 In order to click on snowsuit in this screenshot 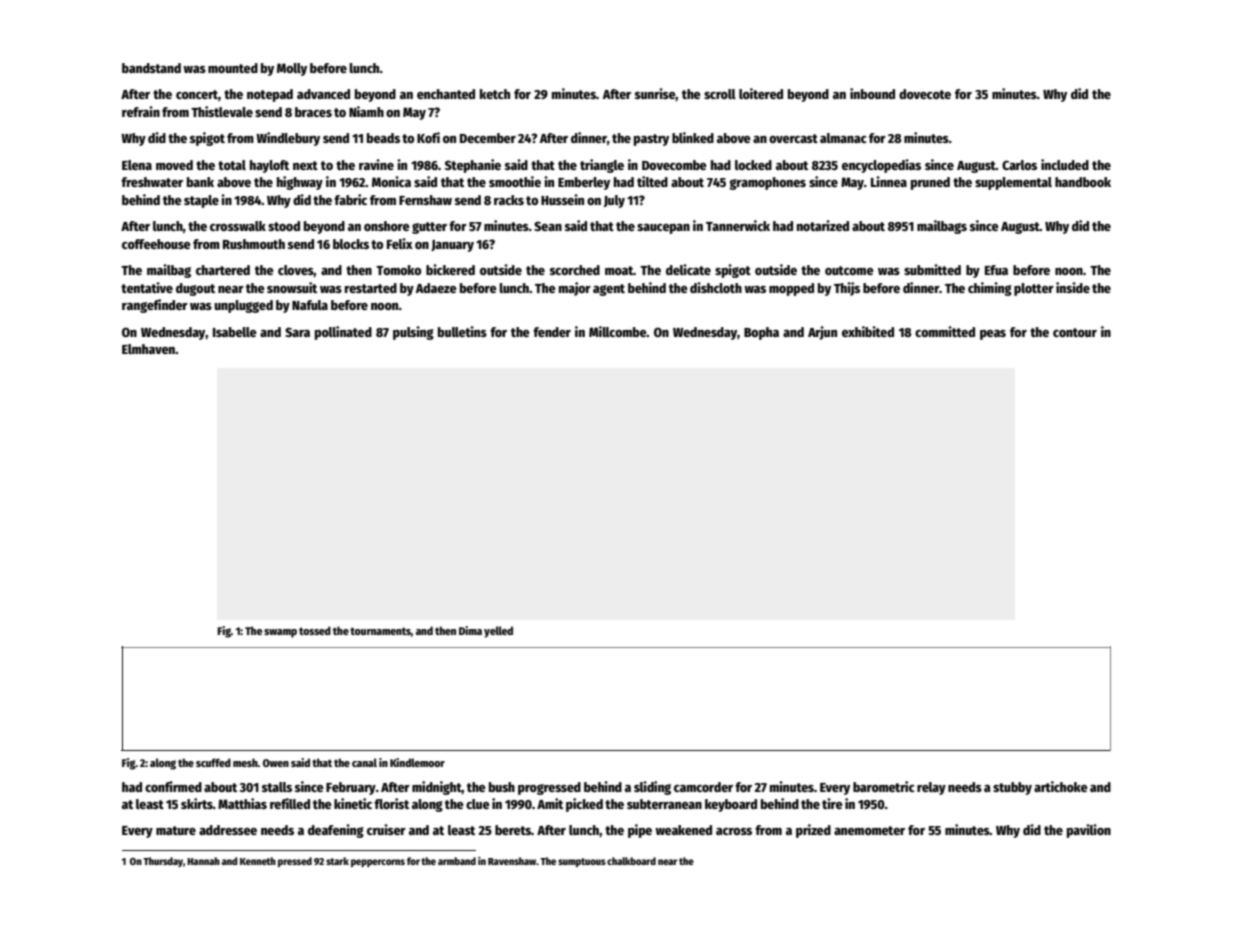, I will do `click(292, 287)`.
